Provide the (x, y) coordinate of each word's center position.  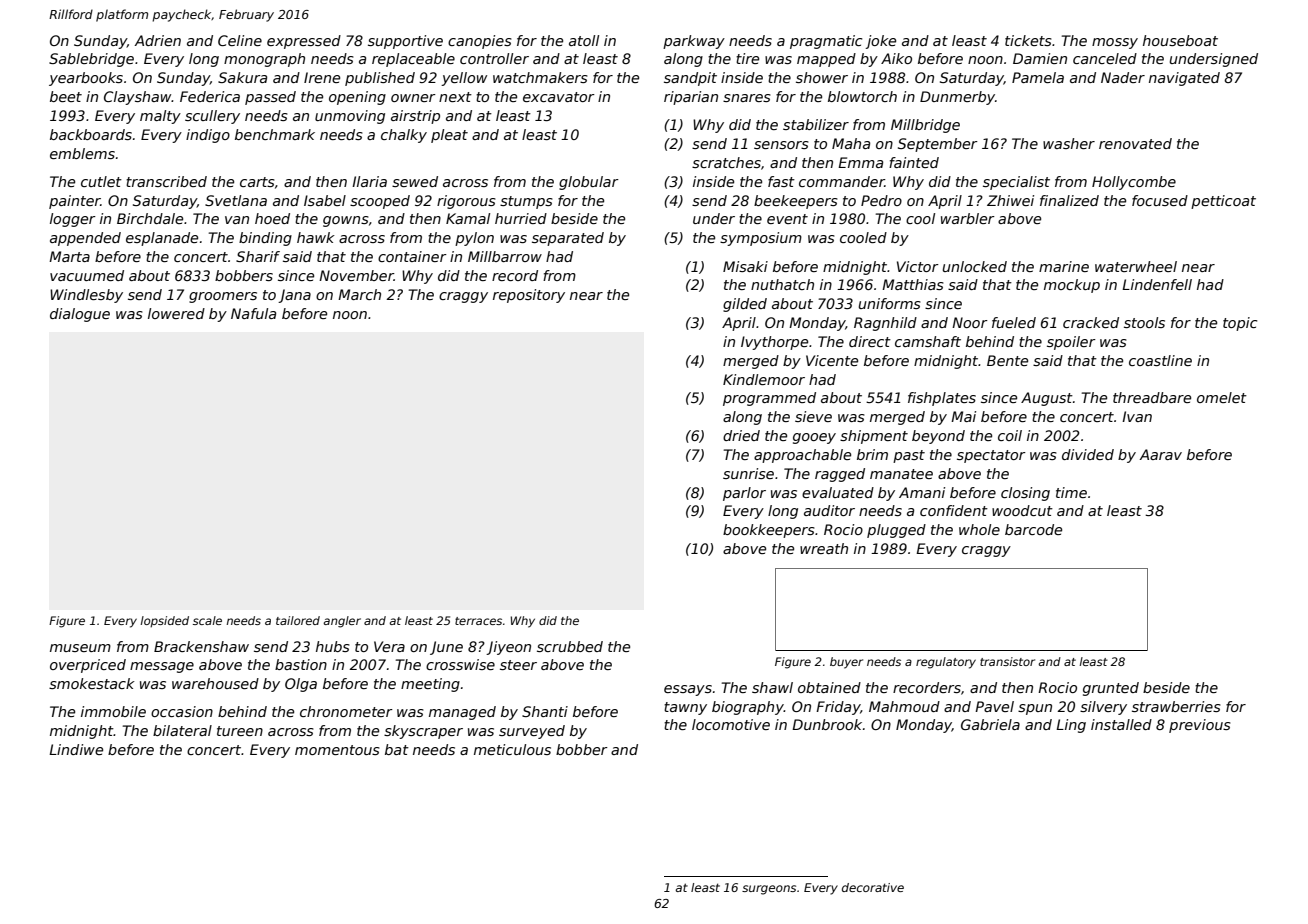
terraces (478, 621)
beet (66, 96)
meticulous (512, 749)
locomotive (731, 724)
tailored (298, 620)
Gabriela (990, 724)
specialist (1016, 183)
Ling (1071, 726)
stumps (526, 202)
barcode (1033, 529)
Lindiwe (76, 749)
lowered (176, 313)
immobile (113, 711)
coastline (1160, 360)
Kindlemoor (764, 379)
